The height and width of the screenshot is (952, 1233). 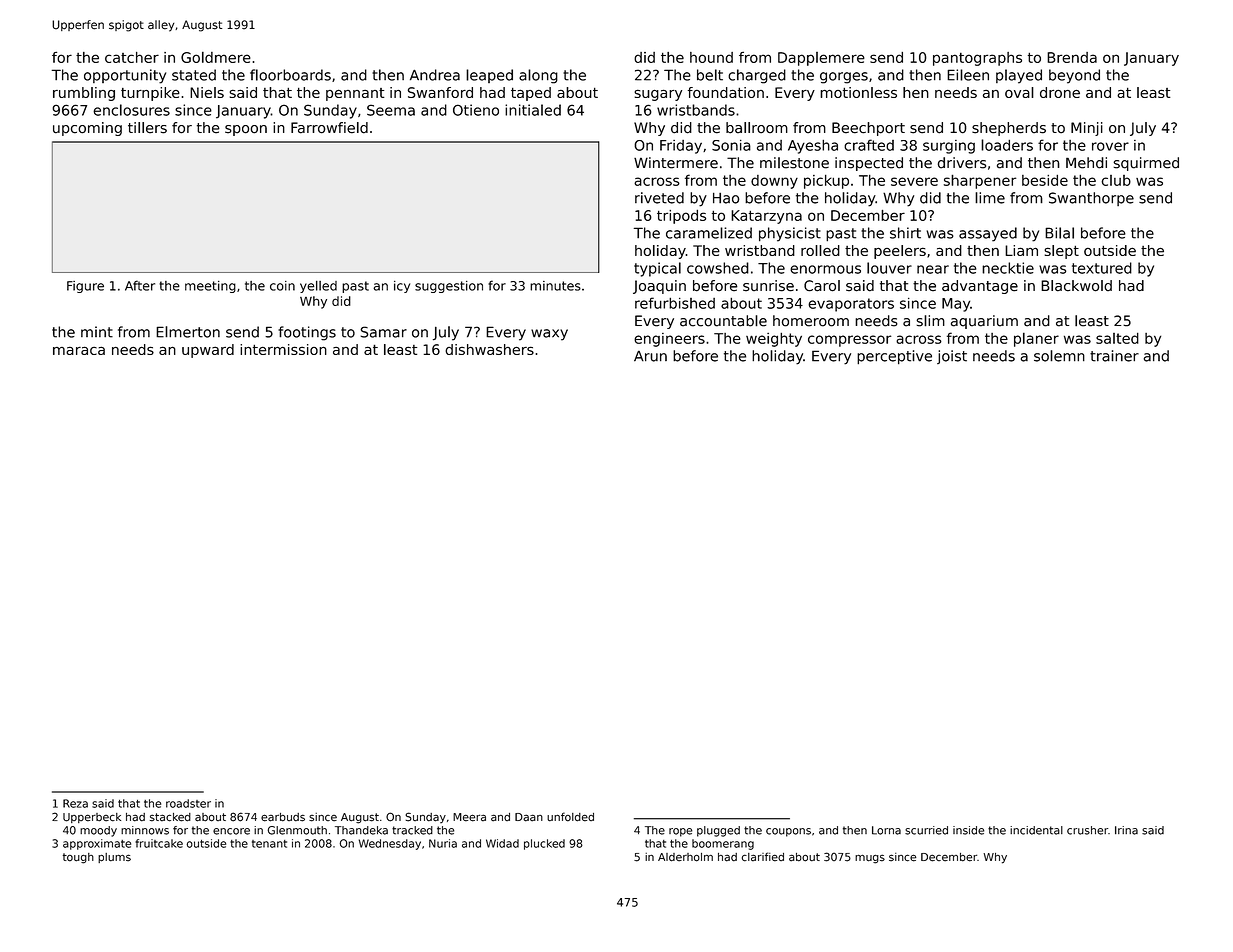 I want to click on riveted, so click(x=659, y=198).
